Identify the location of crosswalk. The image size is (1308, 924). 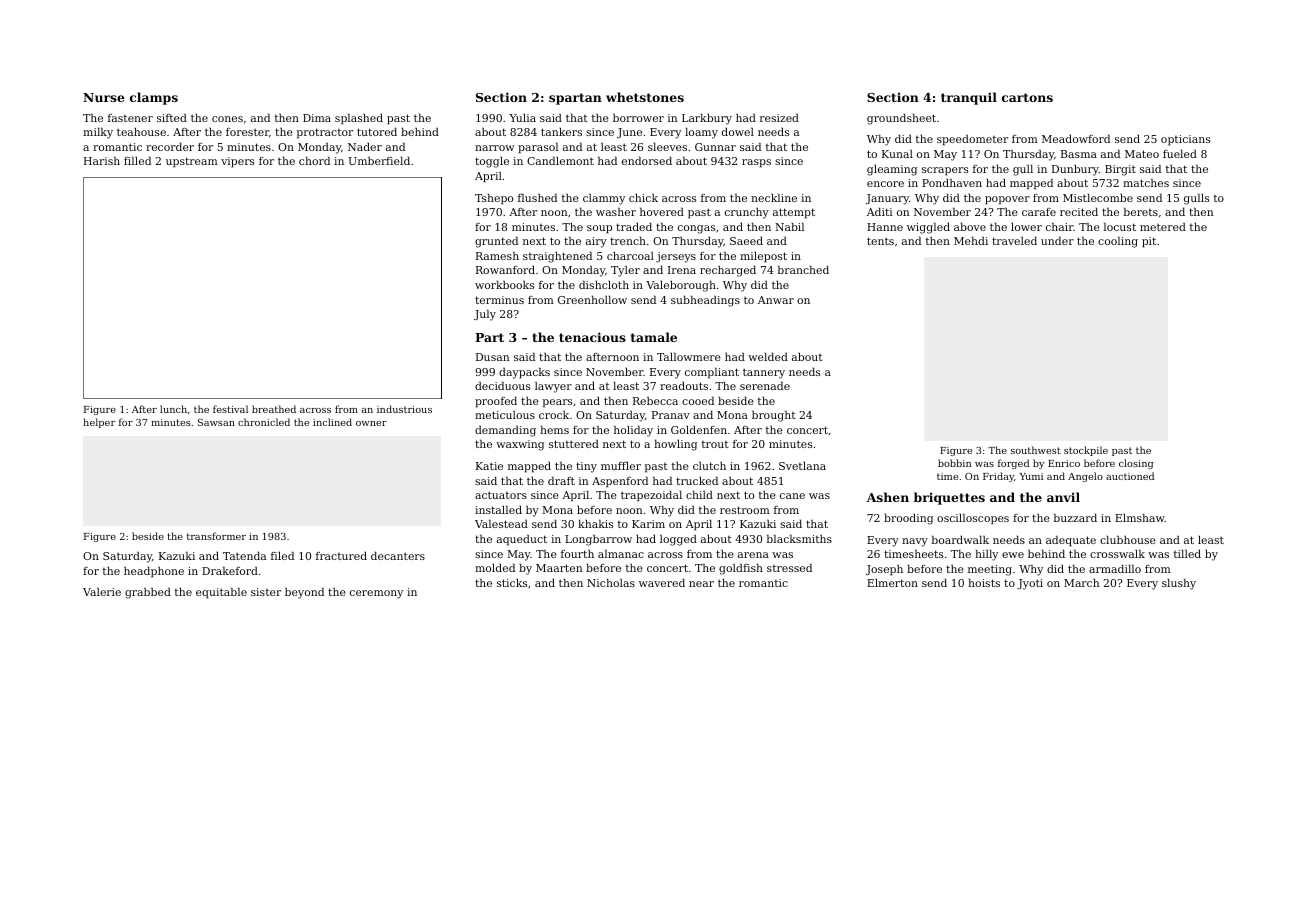
(1117, 553).
